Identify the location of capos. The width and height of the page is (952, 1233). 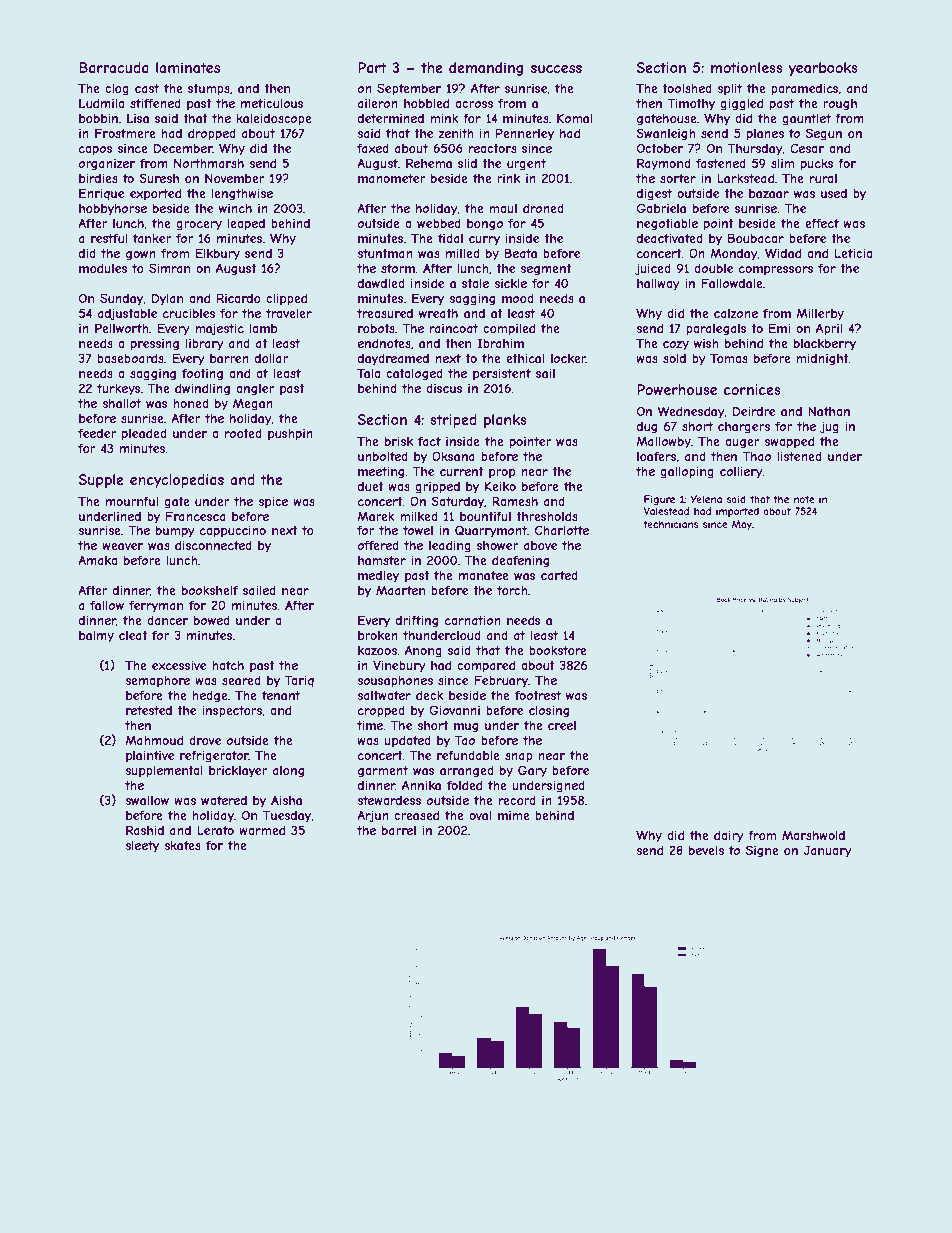
(95, 151).
